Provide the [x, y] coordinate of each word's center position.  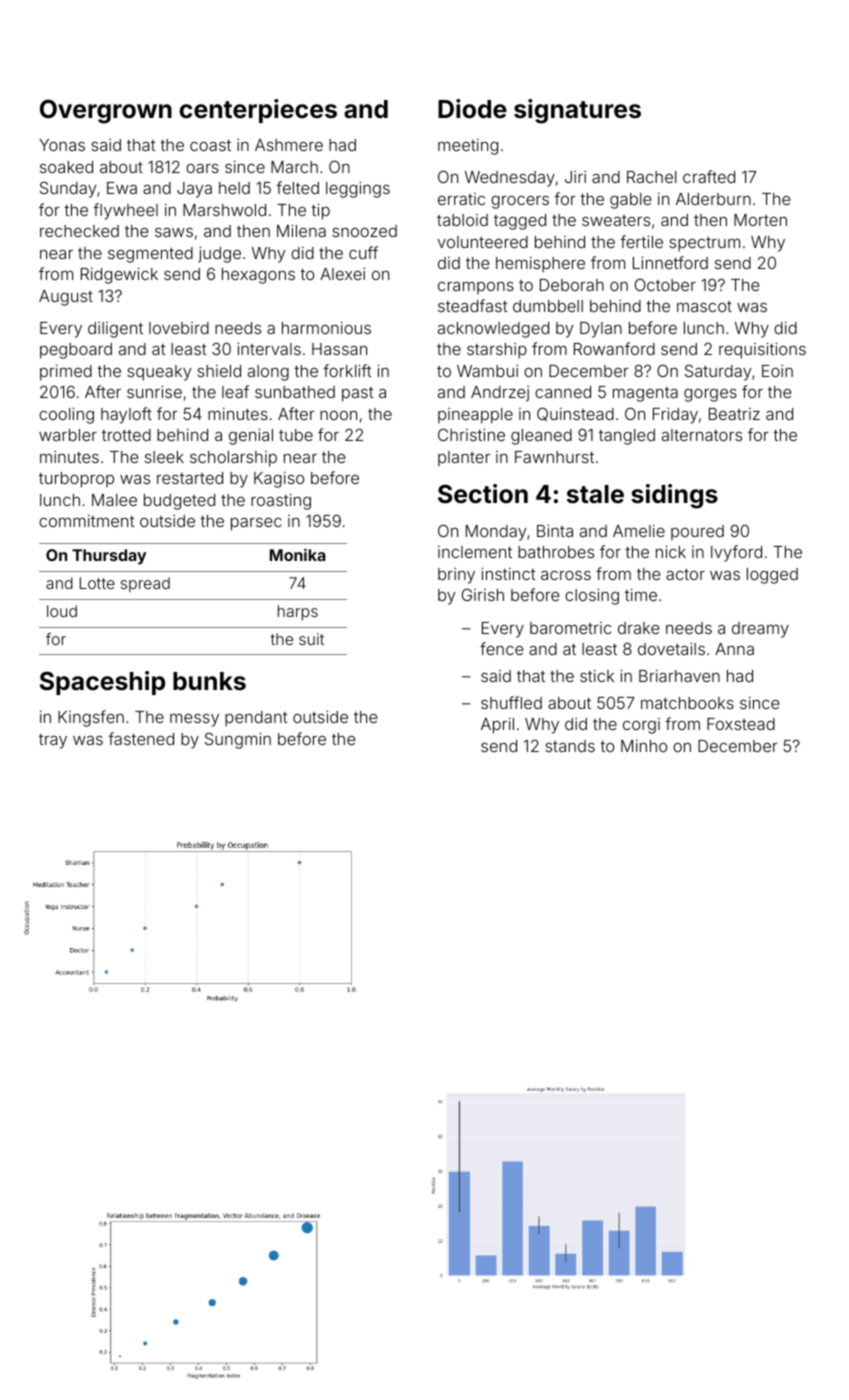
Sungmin [238, 740]
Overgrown [106, 111]
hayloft [126, 415]
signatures [577, 111]
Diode [472, 109]
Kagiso [279, 480]
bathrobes [556, 552]
